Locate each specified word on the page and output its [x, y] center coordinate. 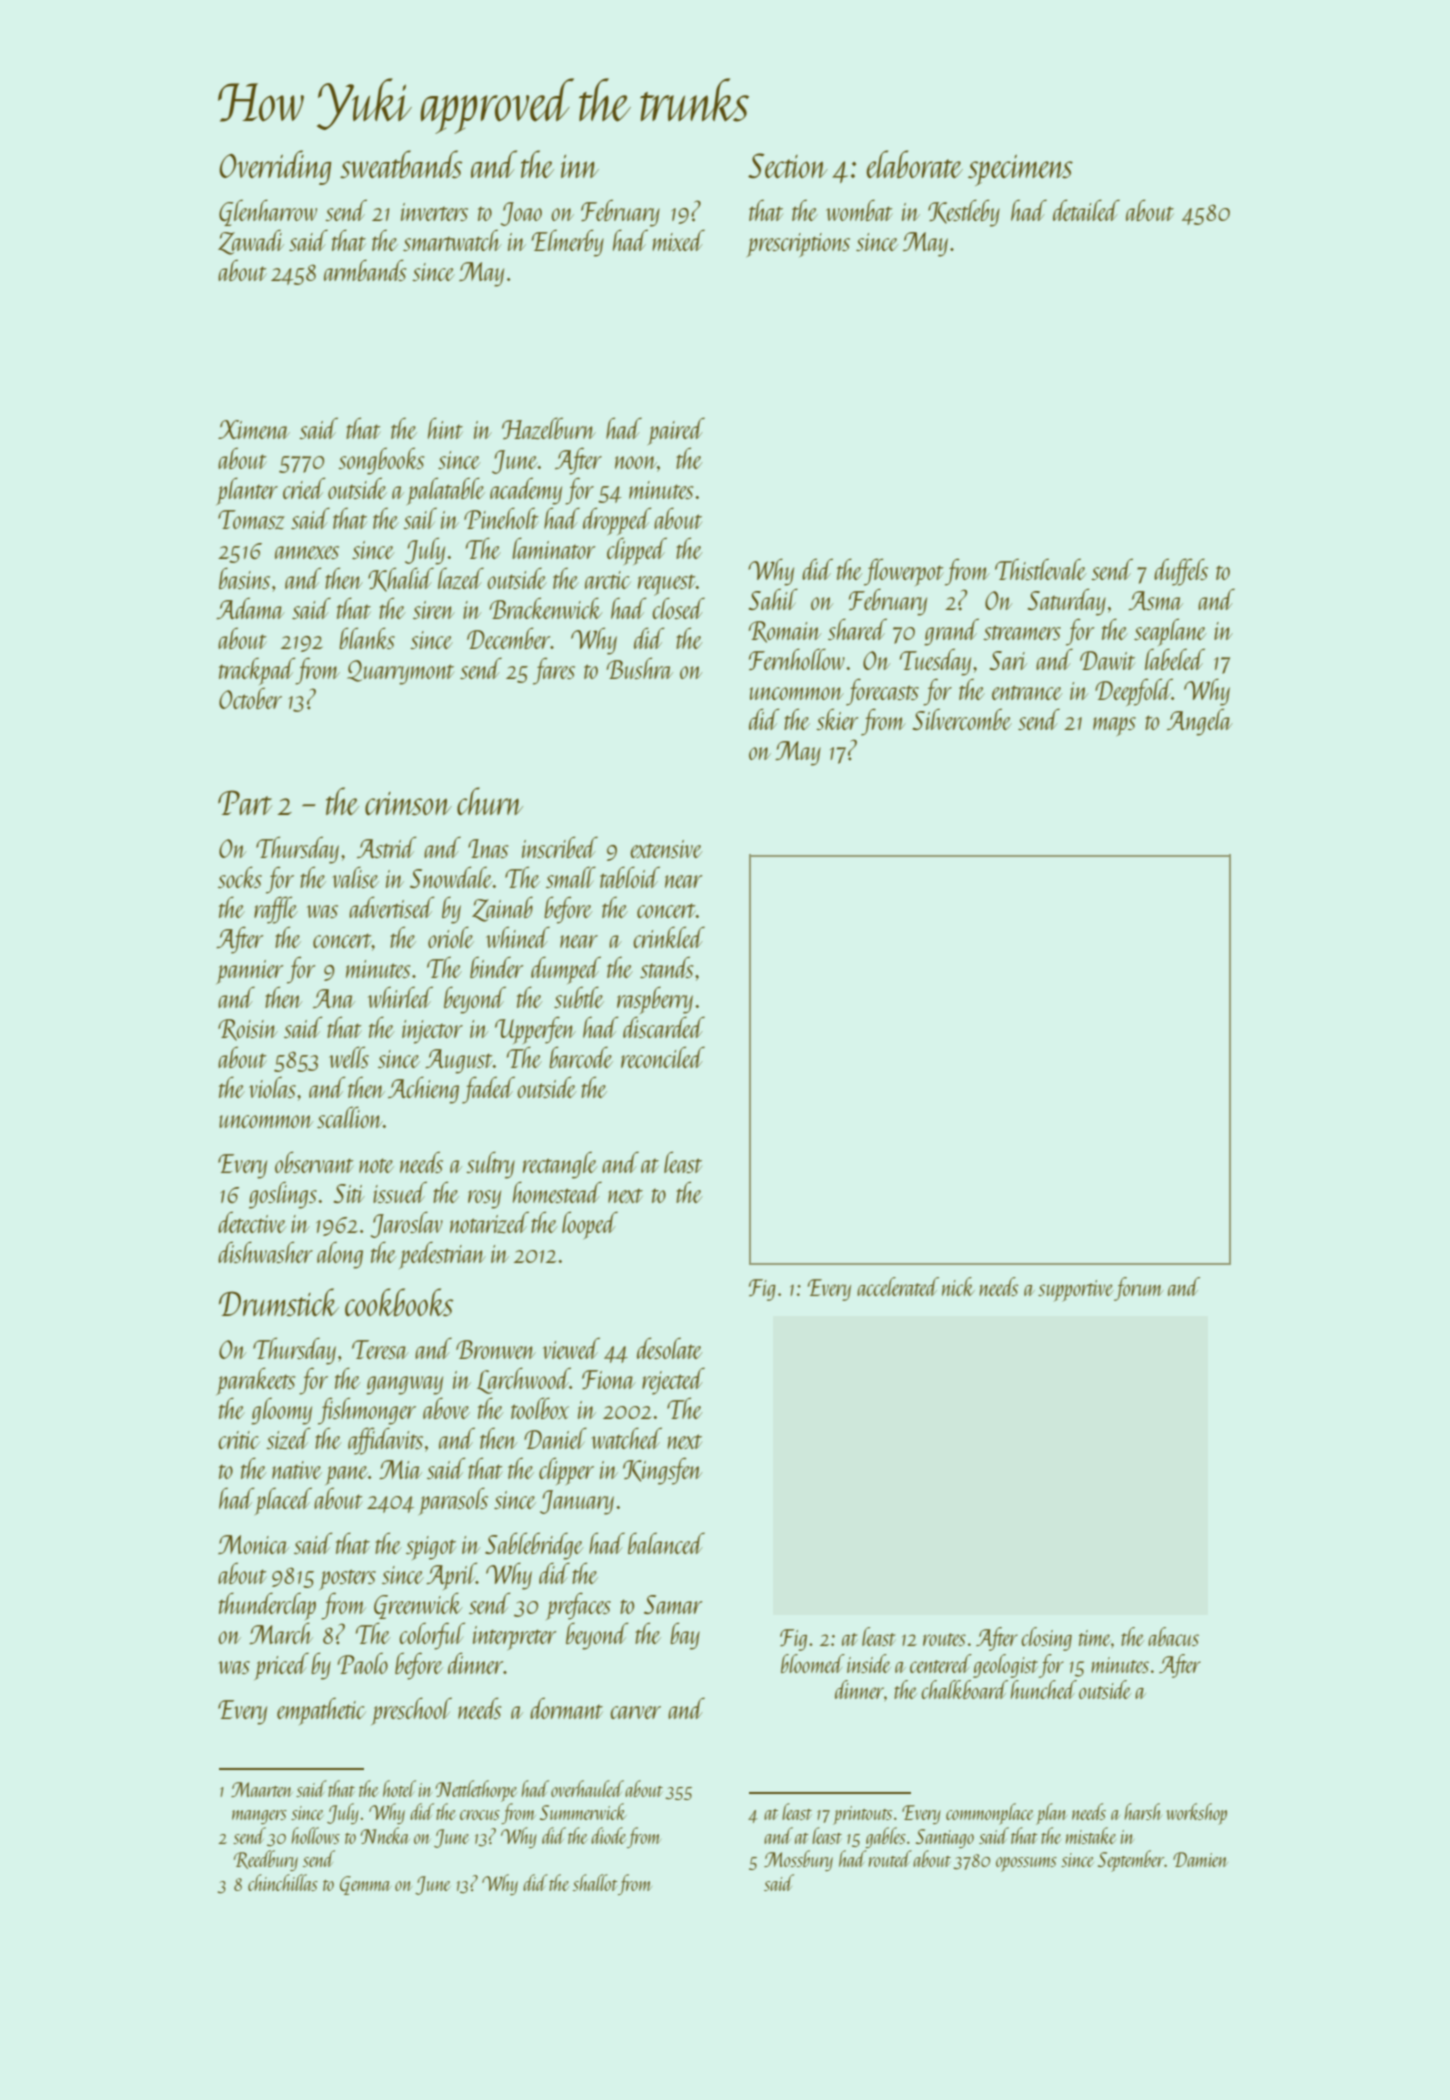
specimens [1020, 170]
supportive [1076, 1291]
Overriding [275, 167]
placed [283, 1501]
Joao [521, 214]
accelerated [898, 1286]
